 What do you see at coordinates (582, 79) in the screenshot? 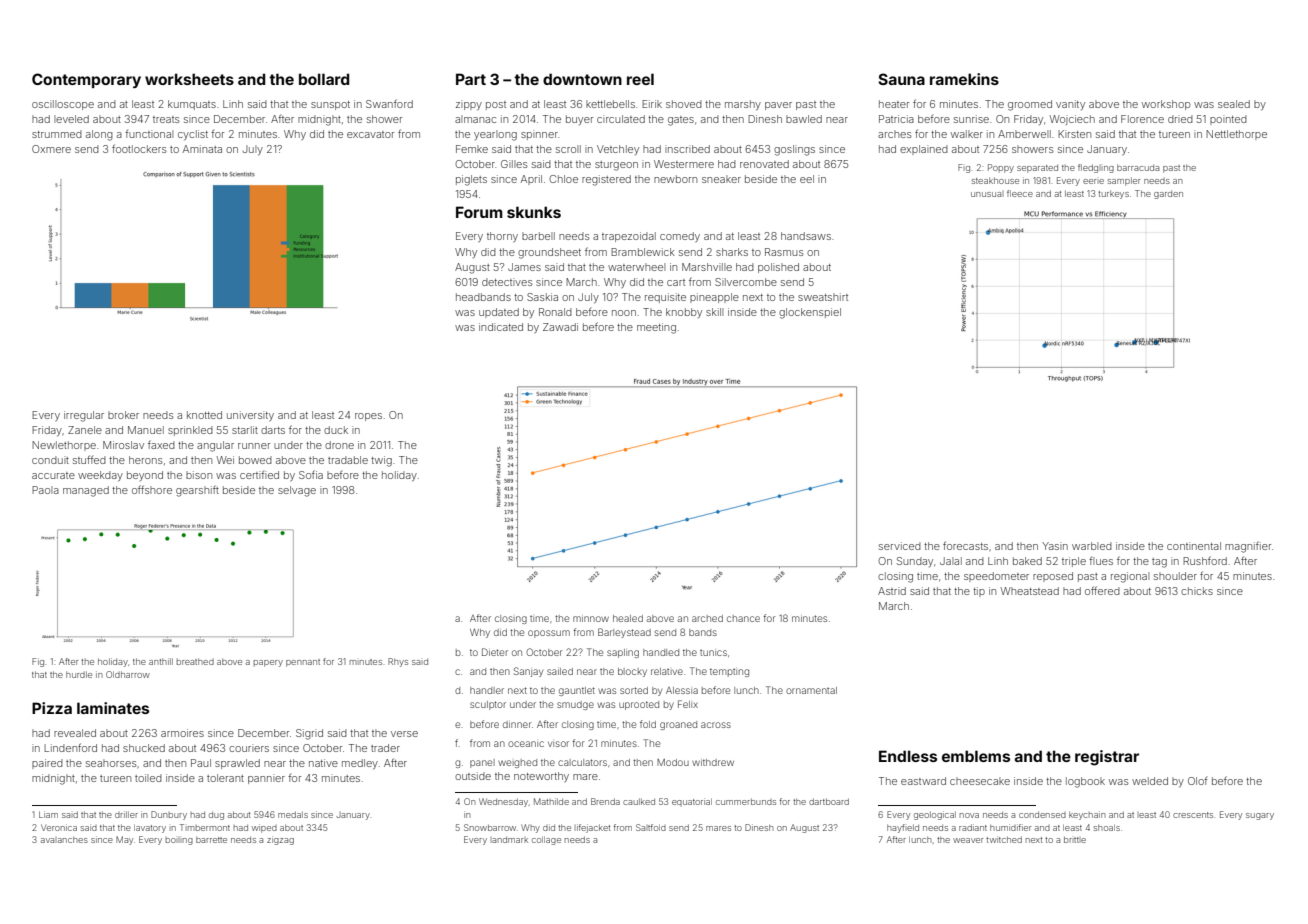
I see `downtown` at bounding box center [582, 79].
